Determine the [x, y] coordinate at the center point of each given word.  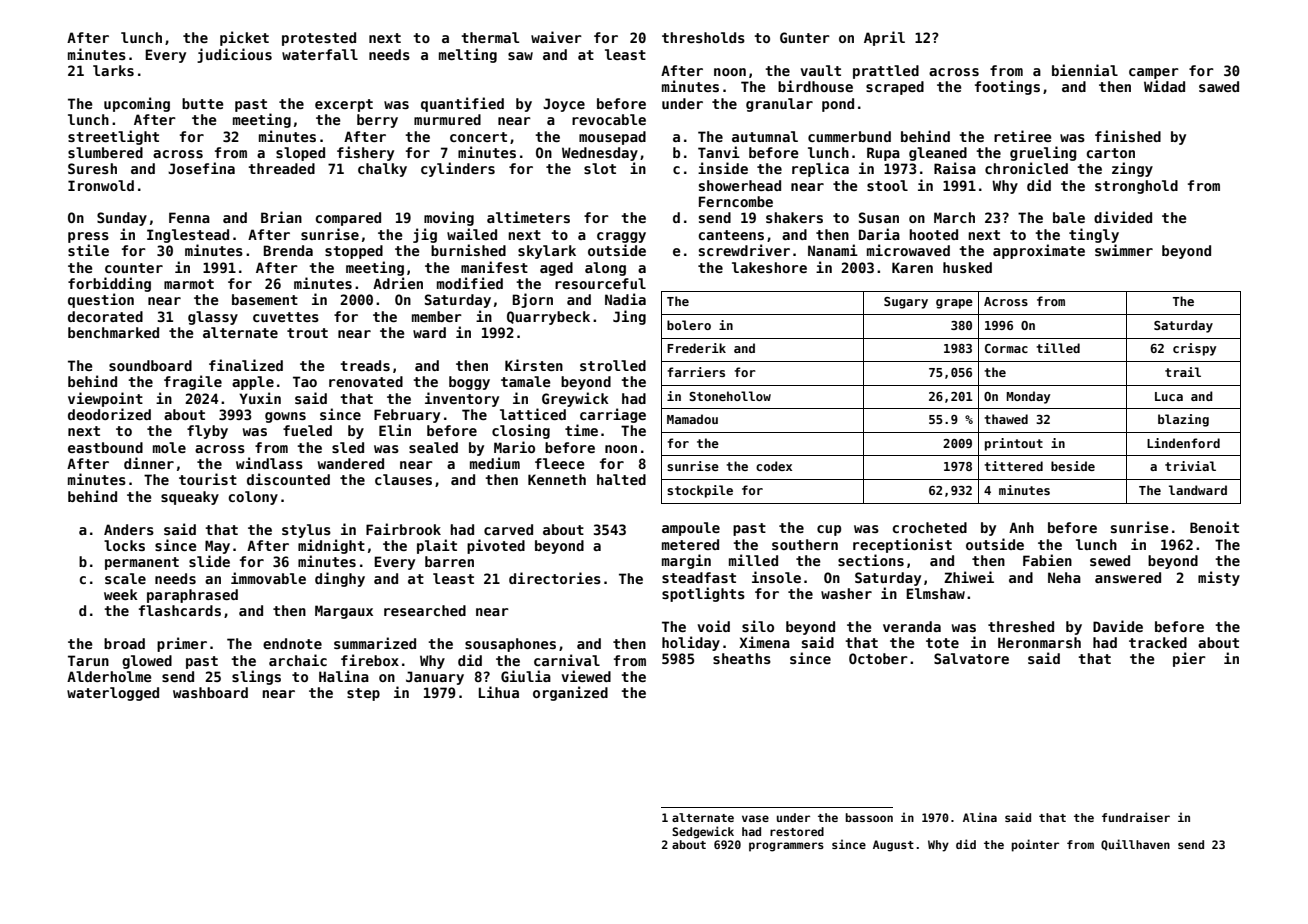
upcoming [137, 104]
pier [1189, 659]
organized [570, 693]
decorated [105, 316]
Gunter [805, 37]
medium [495, 463]
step [363, 694]
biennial [1085, 70]
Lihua [499, 692]
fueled [307, 430]
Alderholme [109, 676]
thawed [1006, 419]
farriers [696, 372]
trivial [1190, 466]
